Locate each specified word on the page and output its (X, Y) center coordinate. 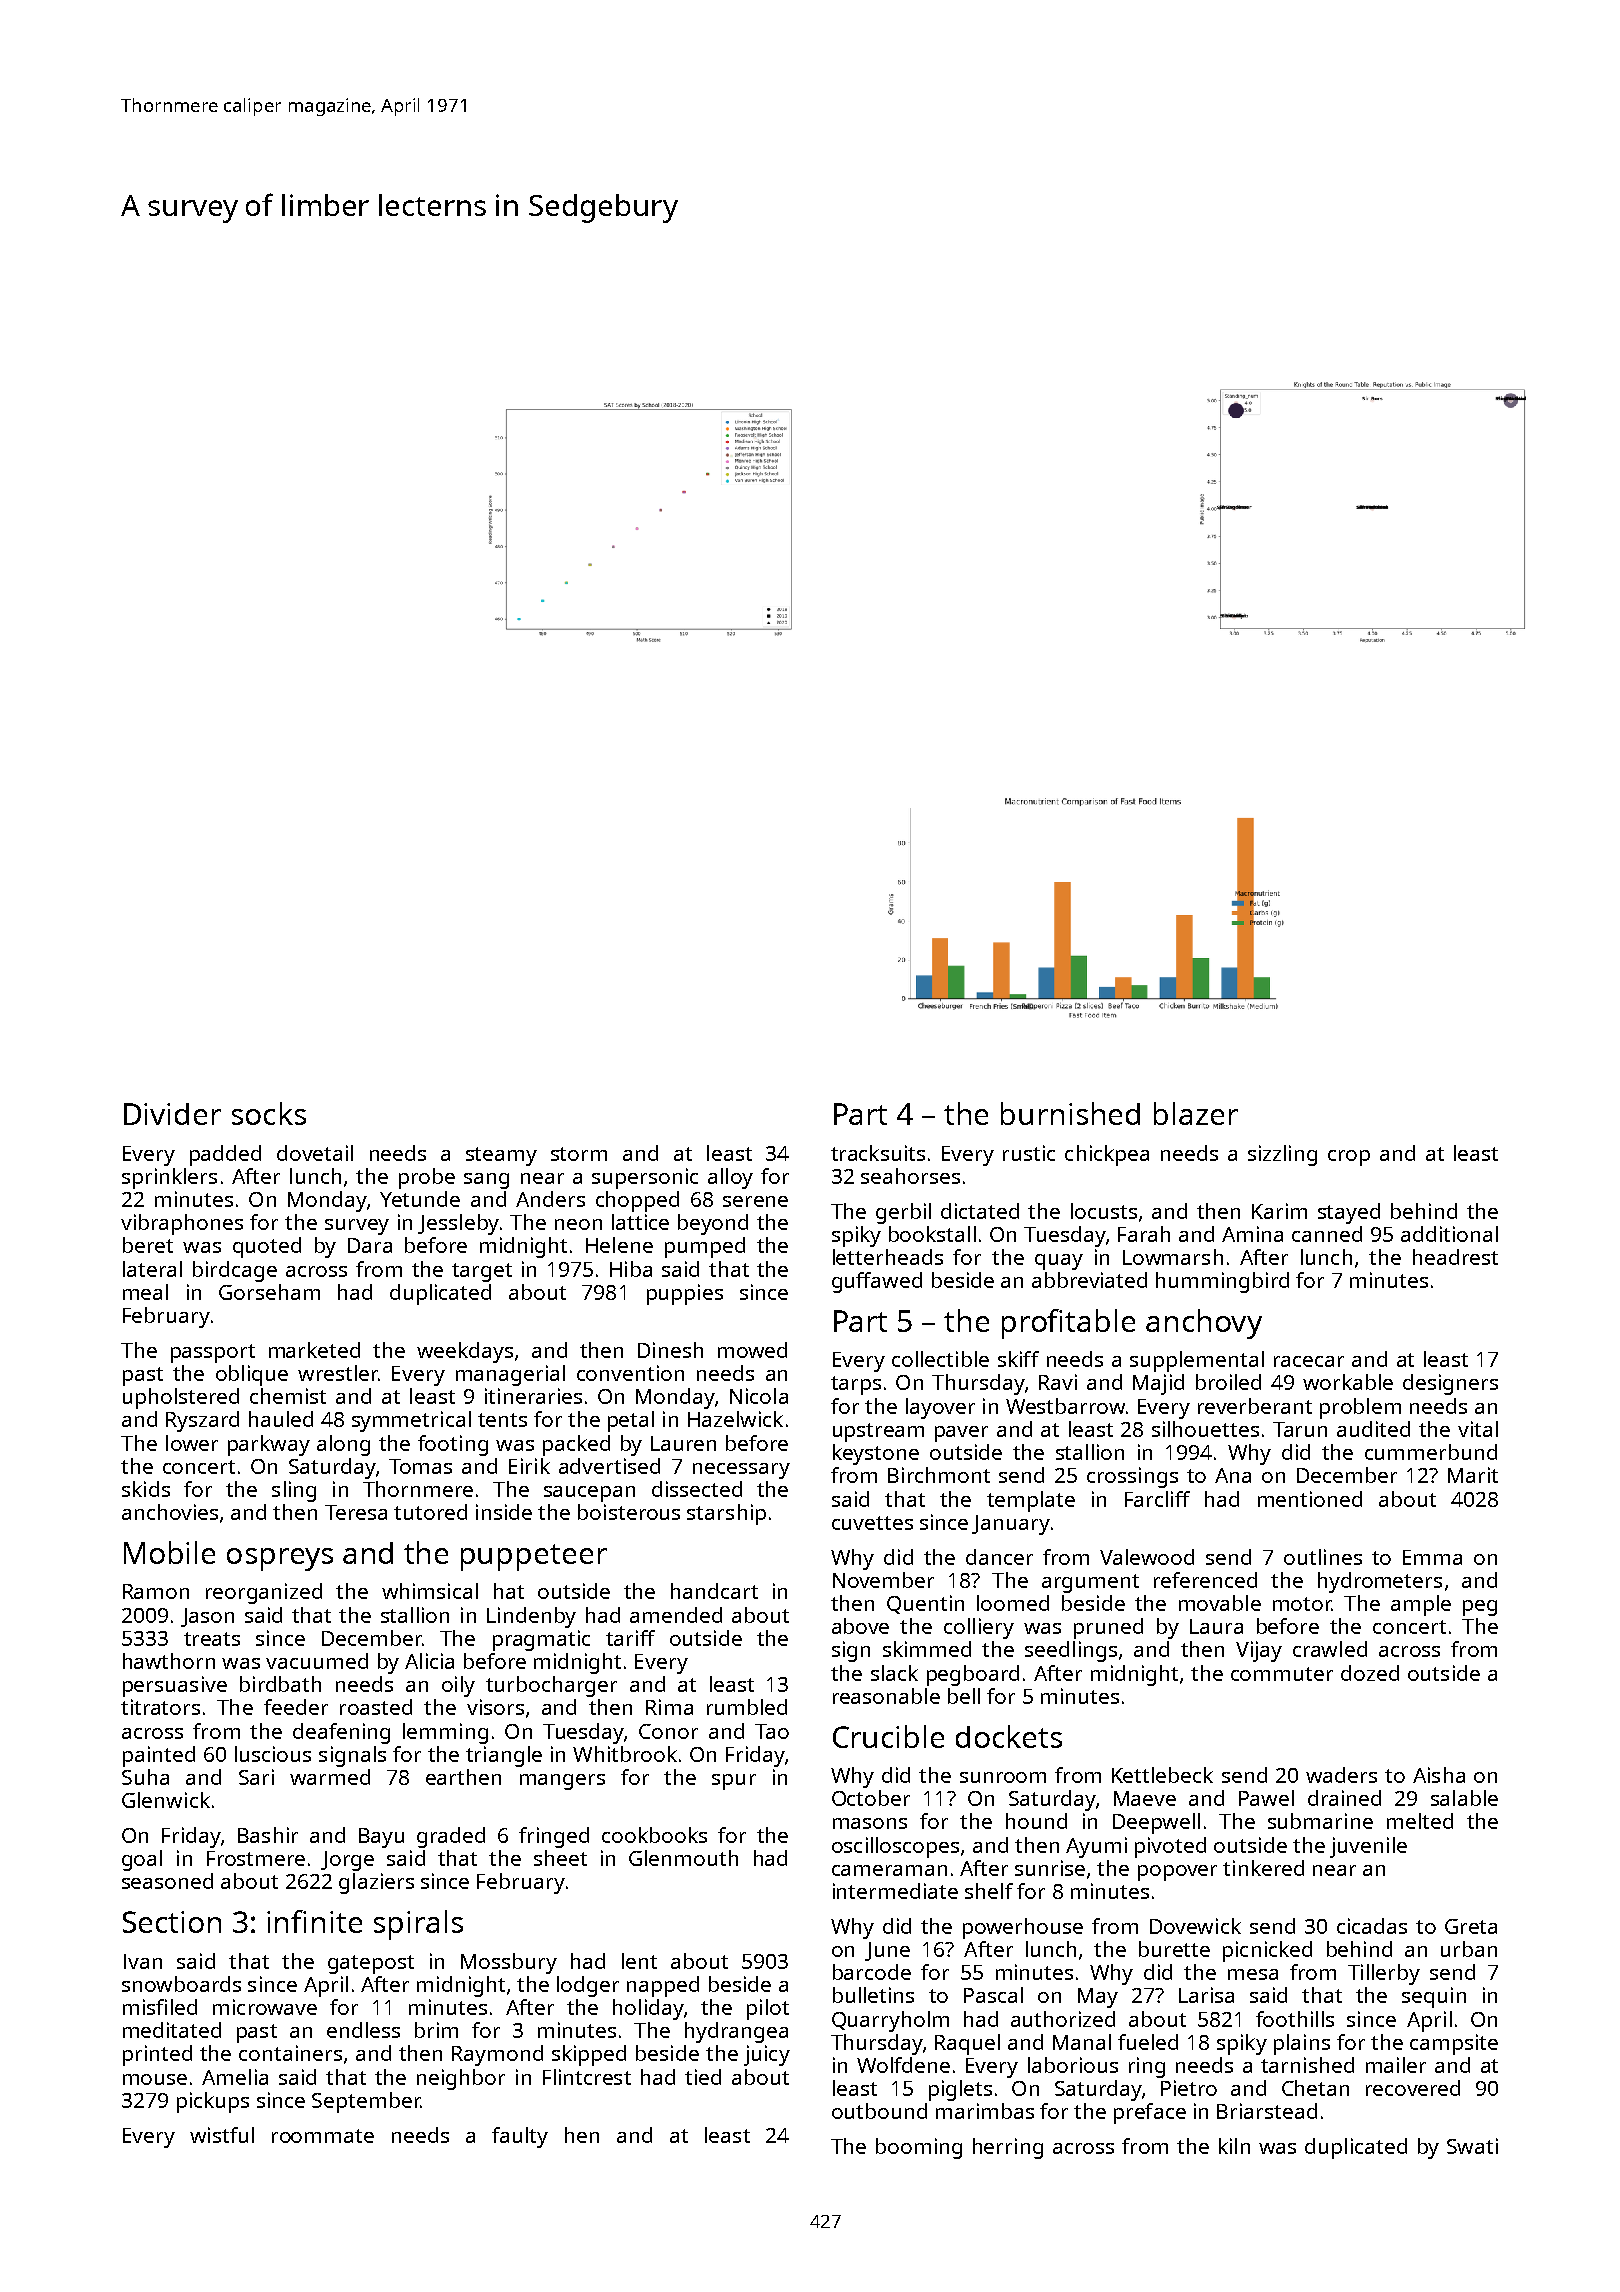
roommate (323, 2136)
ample (1421, 1605)
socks (269, 1113)
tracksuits (878, 1153)
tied (703, 2077)
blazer (1196, 1113)
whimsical (430, 1591)
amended (676, 1615)
